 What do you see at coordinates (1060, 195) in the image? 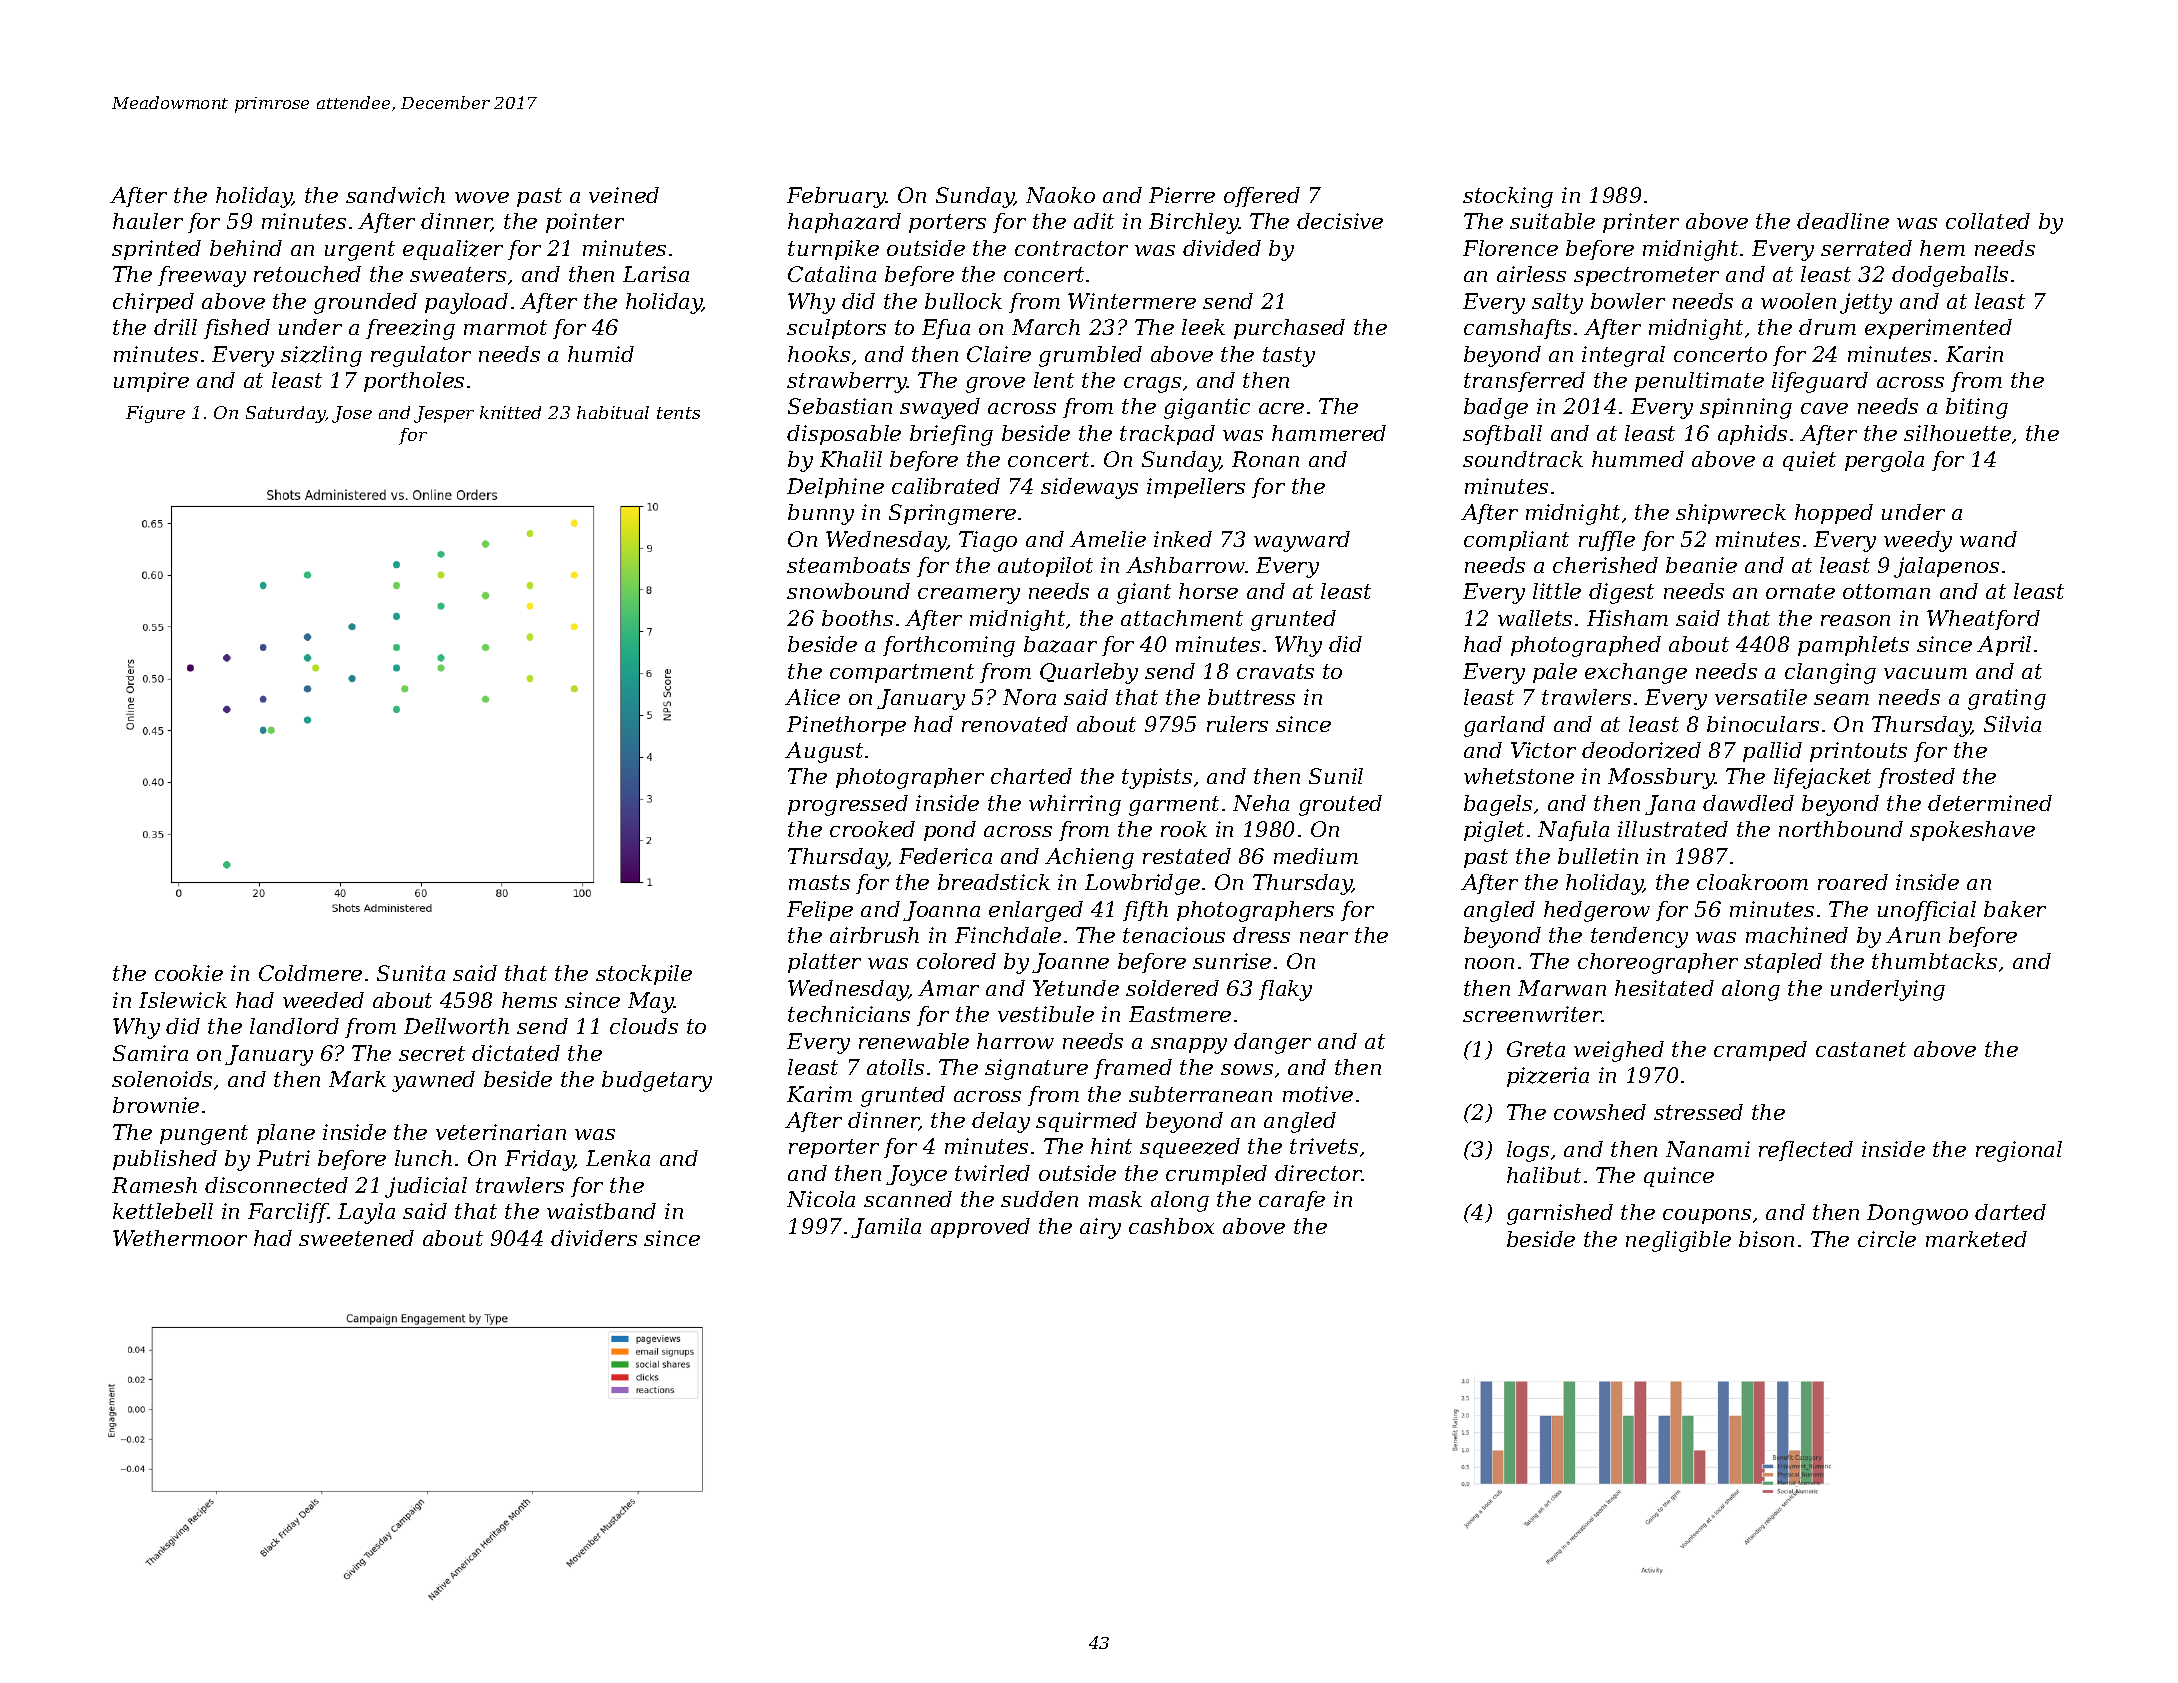
I see `Naoko` at bounding box center [1060, 195].
